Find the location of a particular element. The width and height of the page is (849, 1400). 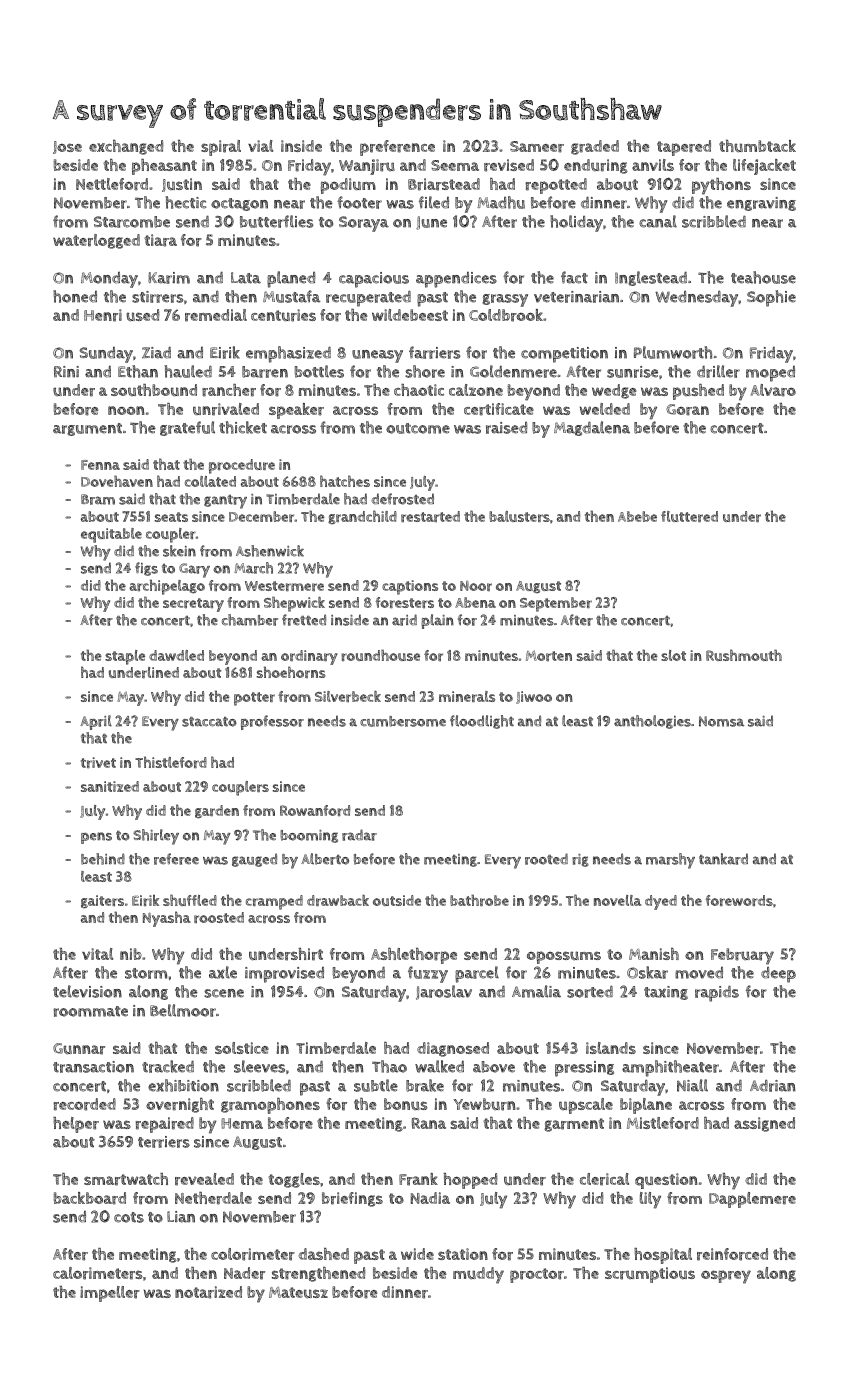

captions is located at coordinates (410, 587).
